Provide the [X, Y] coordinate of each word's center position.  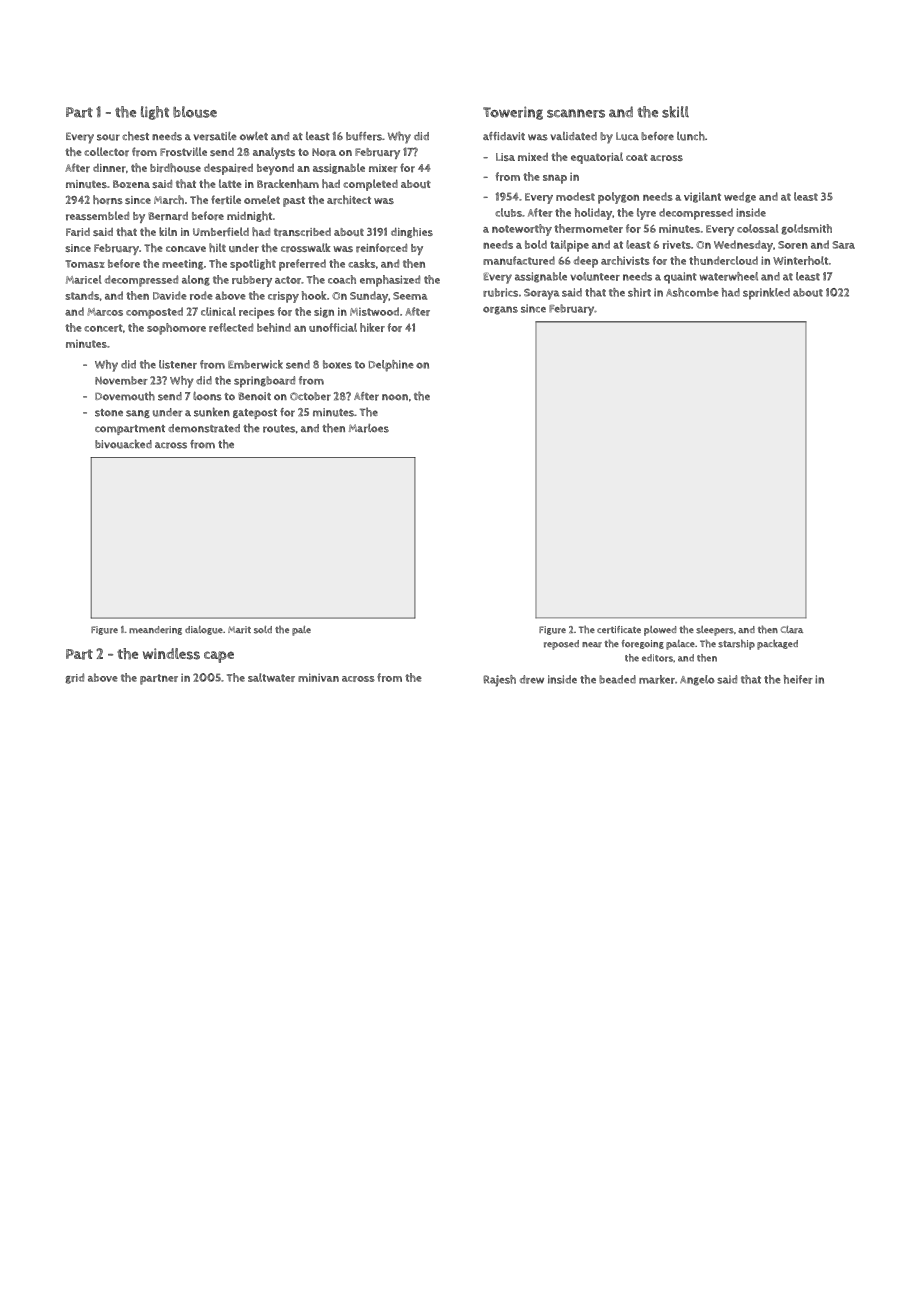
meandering [155, 630]
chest [135, 136]
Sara [843, 245]
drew [532, 679]
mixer [383, 168]
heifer [798, 679]
